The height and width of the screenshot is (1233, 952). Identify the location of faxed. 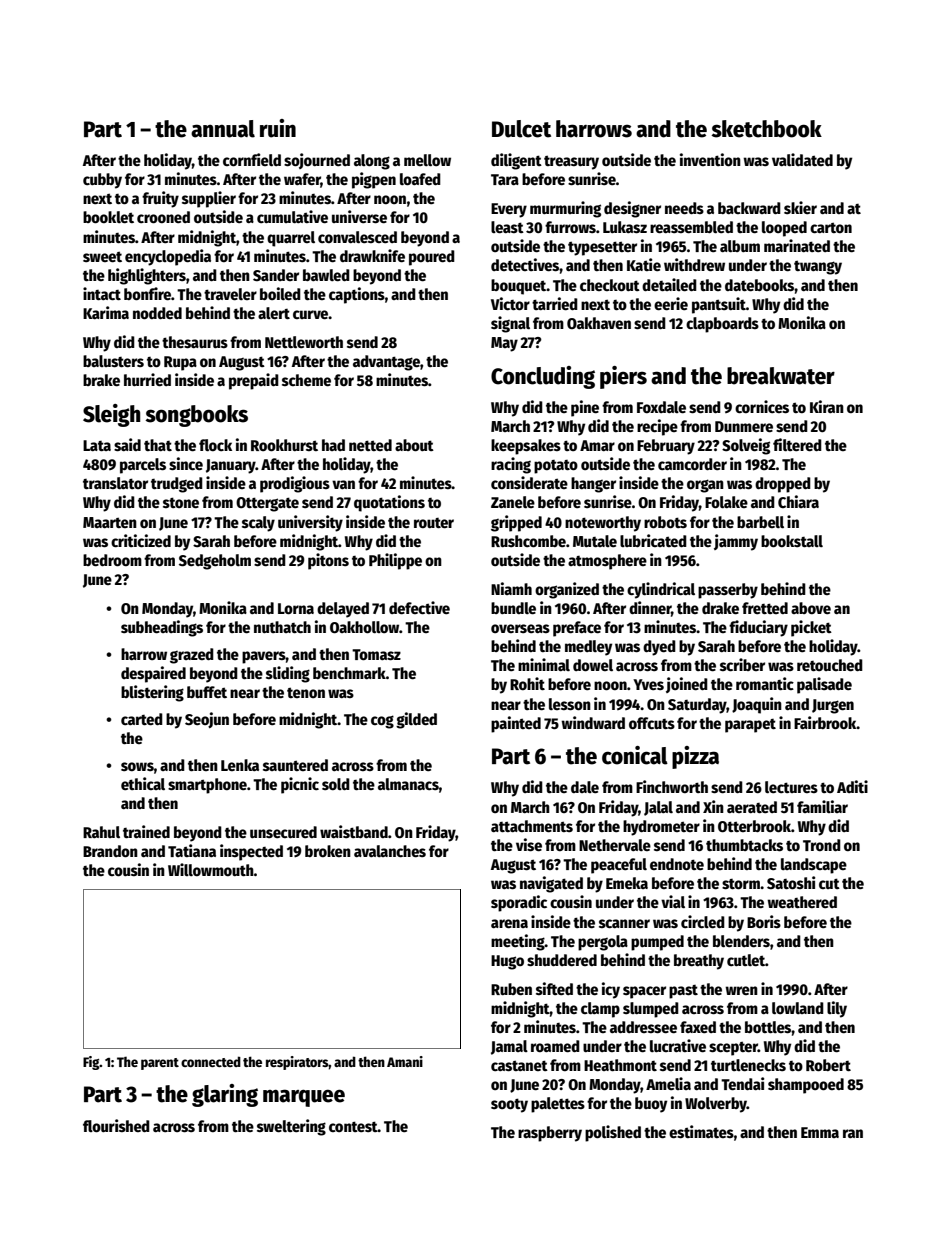
(698, 1027).
